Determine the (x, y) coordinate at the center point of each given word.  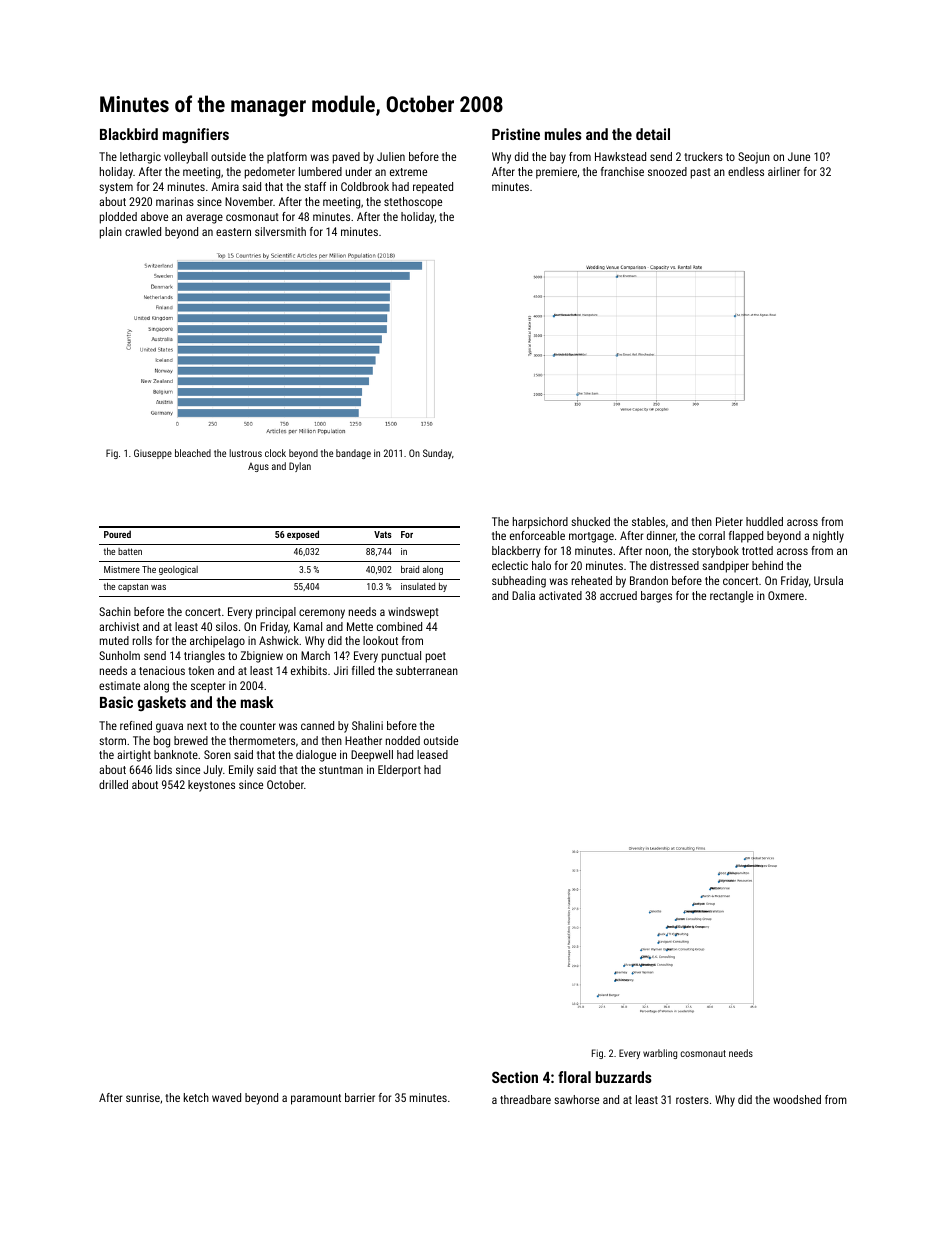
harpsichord (540, 523)
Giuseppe (153, 454)
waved (226, 1097)
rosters (692, 1100)
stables (648, 521)
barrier (360, 1097)
